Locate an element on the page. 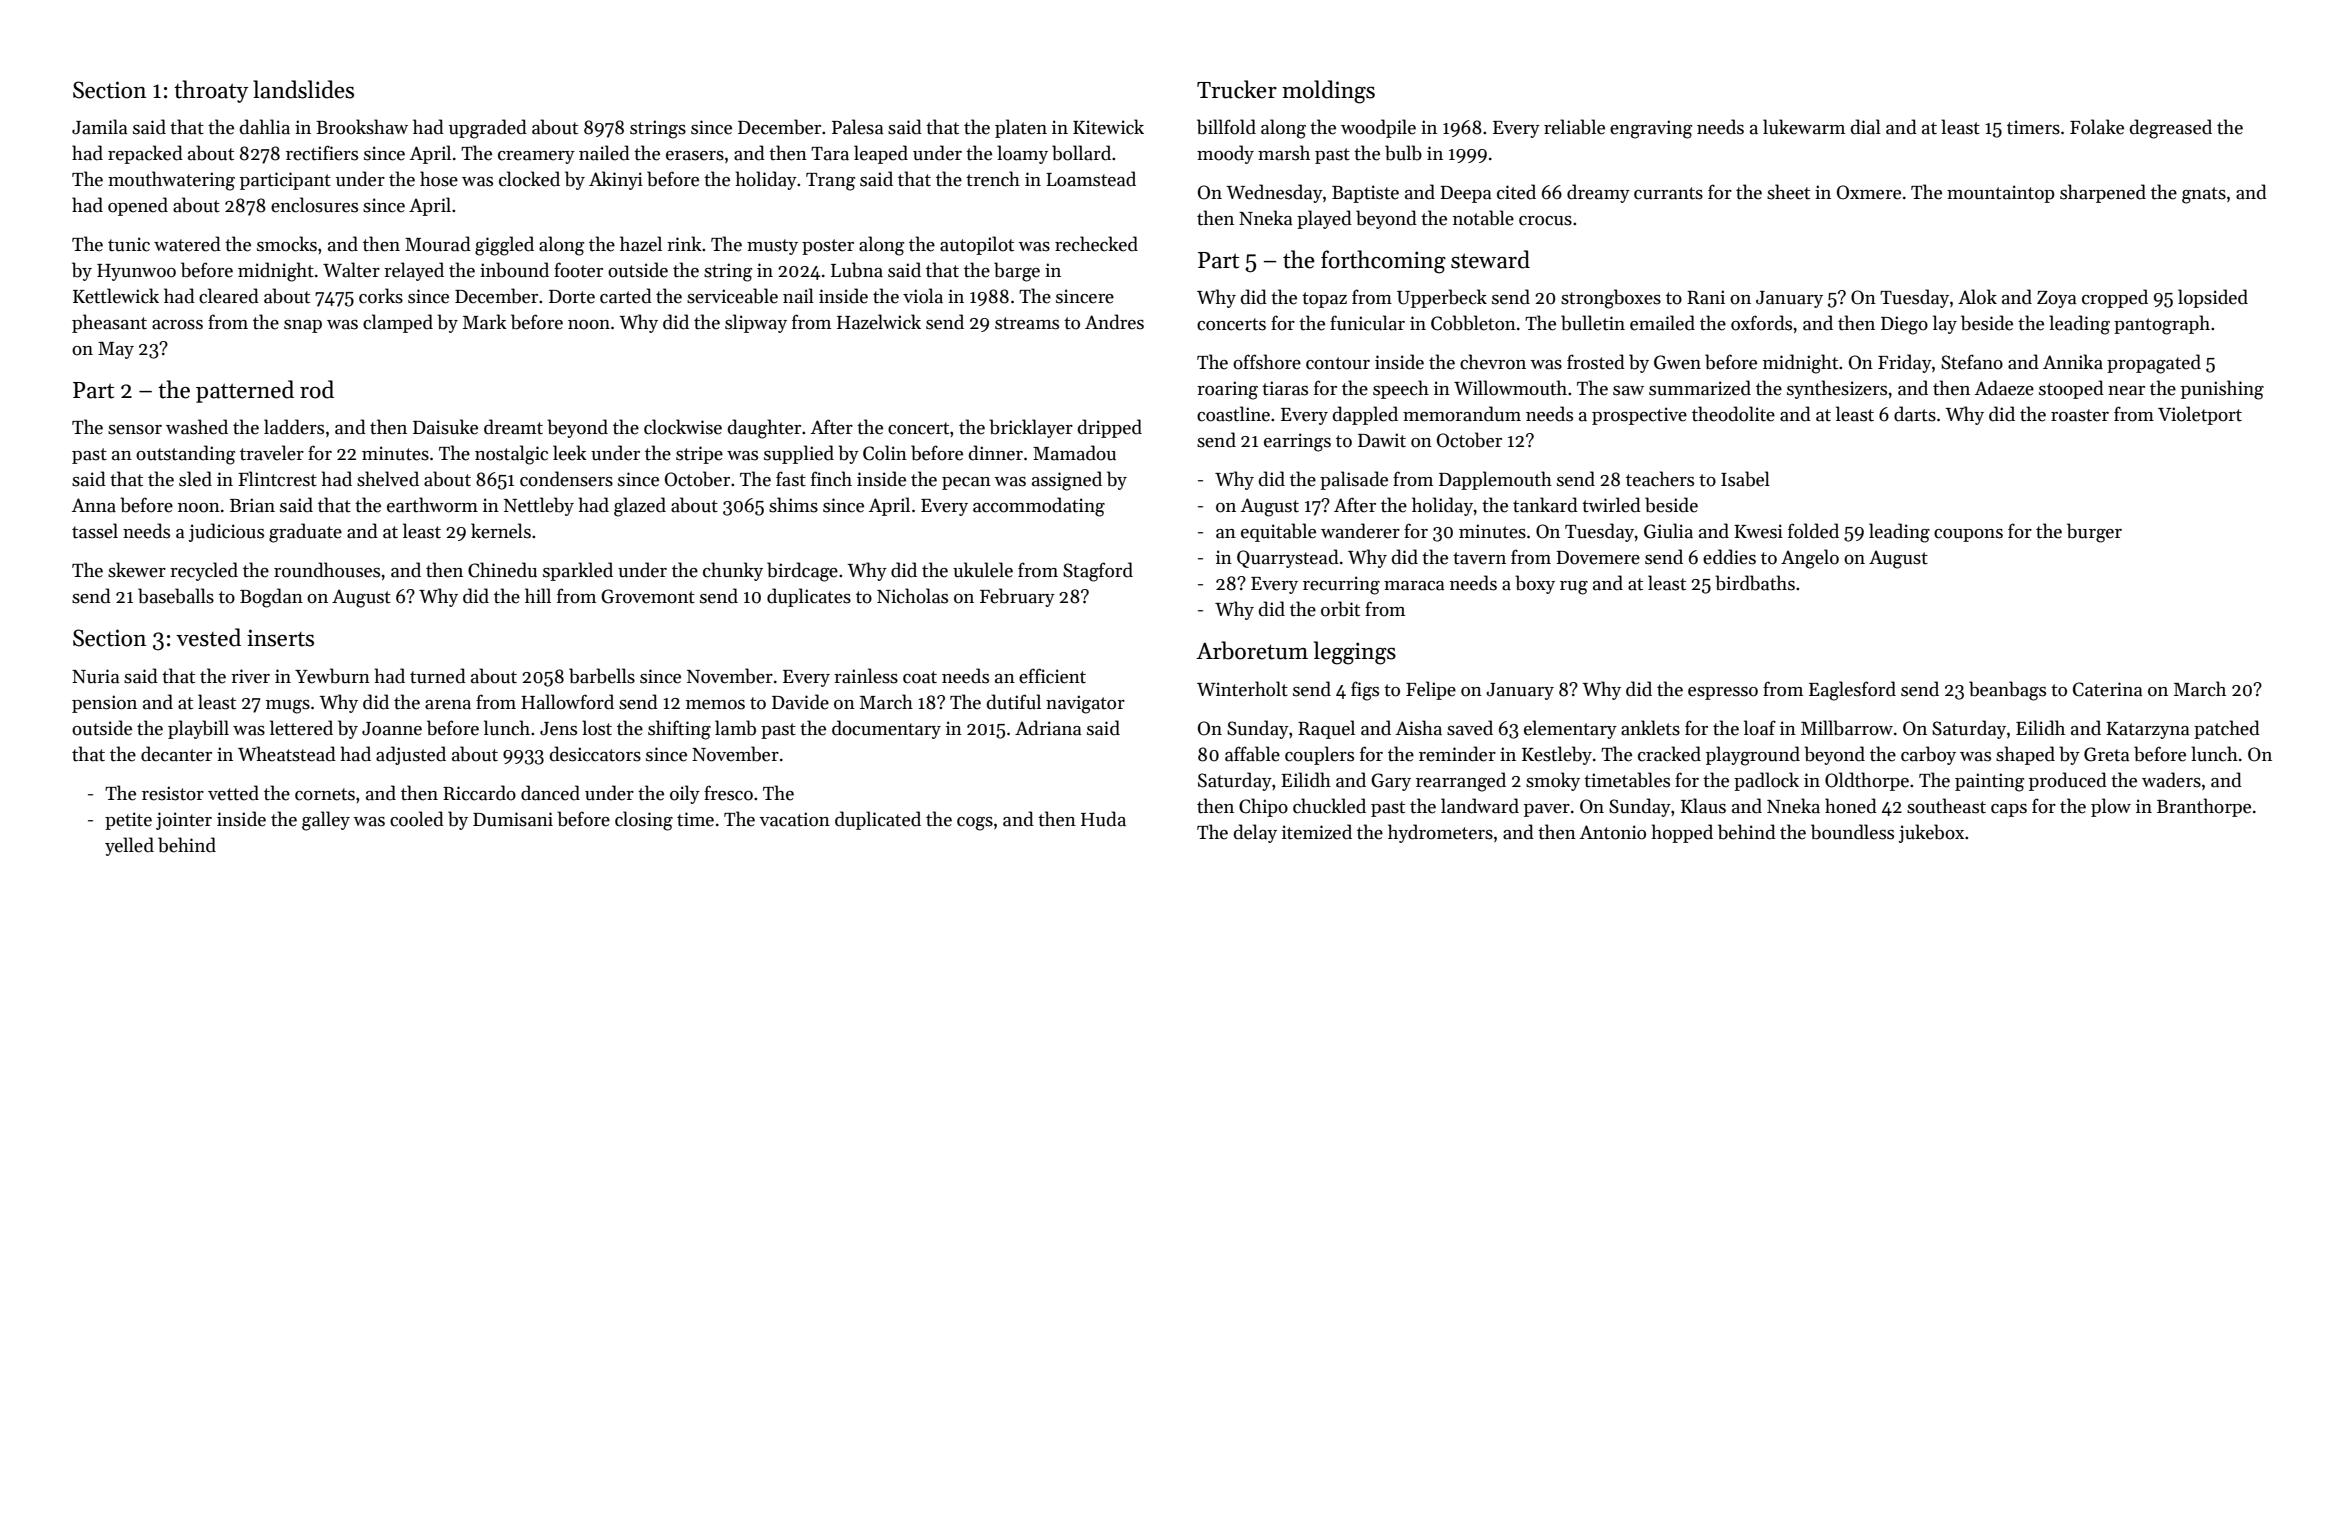  glazed is located at coordinates (640, 507).
